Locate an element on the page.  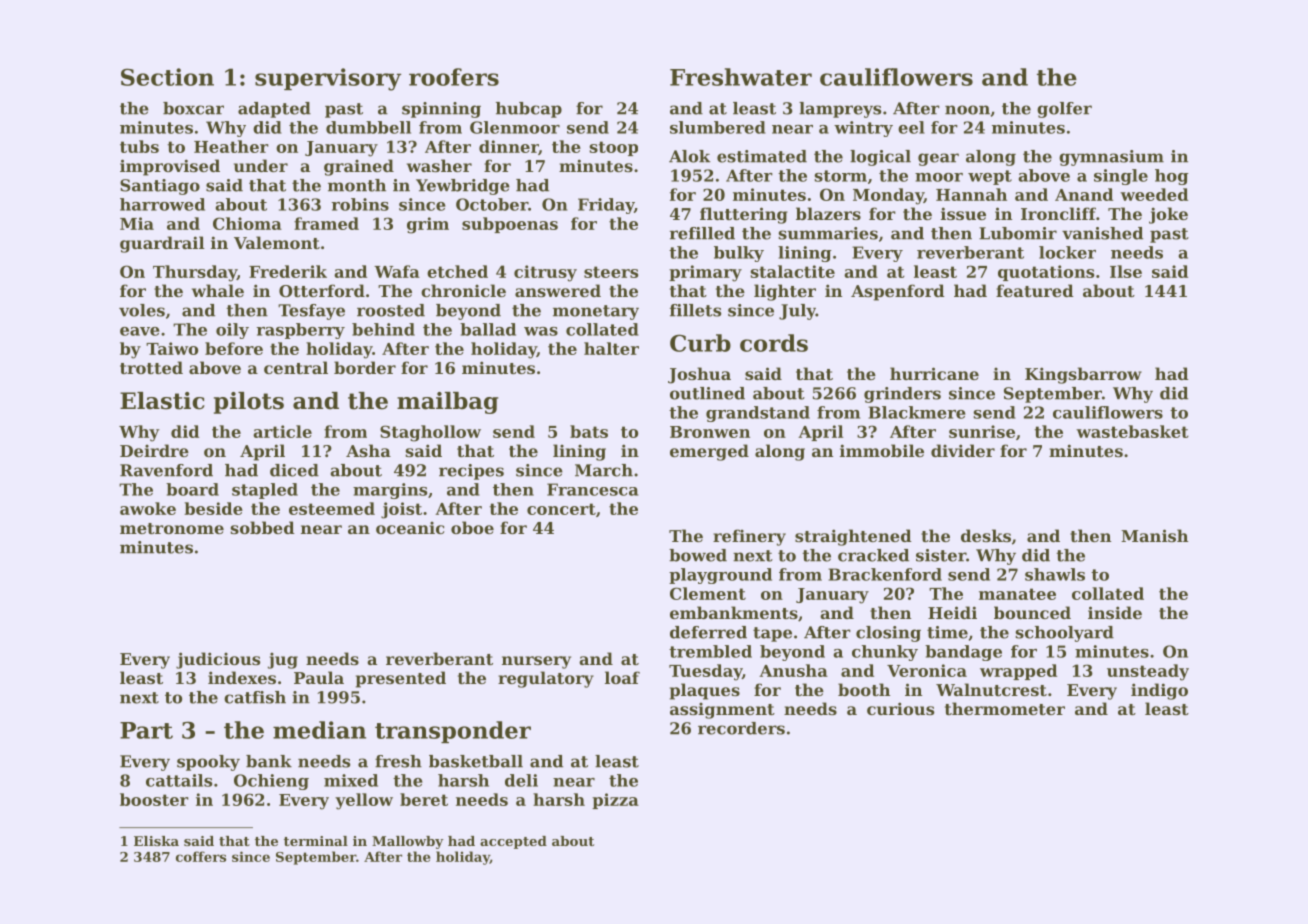
nursery is located at coordinates (536, 662).
